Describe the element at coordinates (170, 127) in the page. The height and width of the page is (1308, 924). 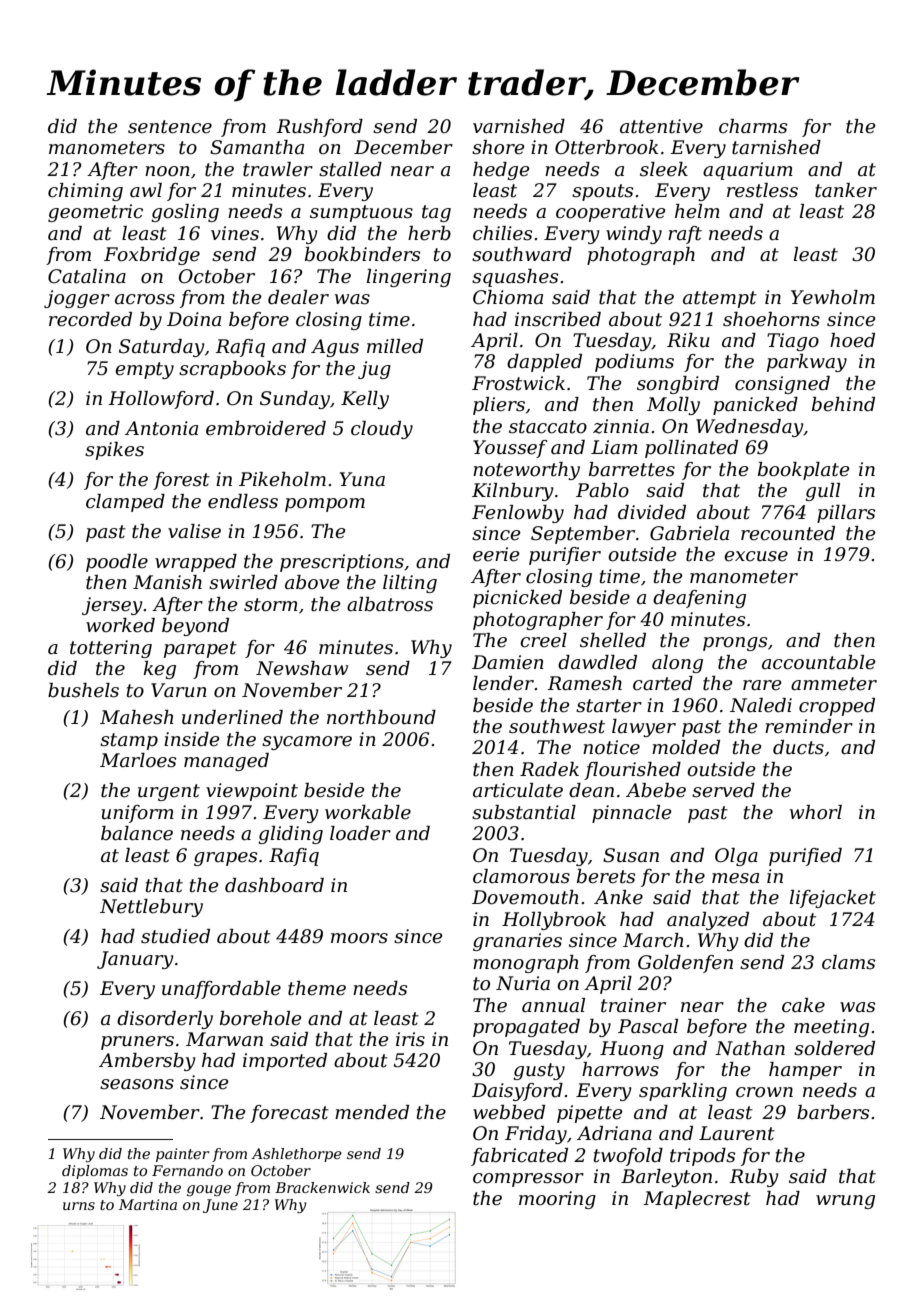
I see `sentence` at that location.
